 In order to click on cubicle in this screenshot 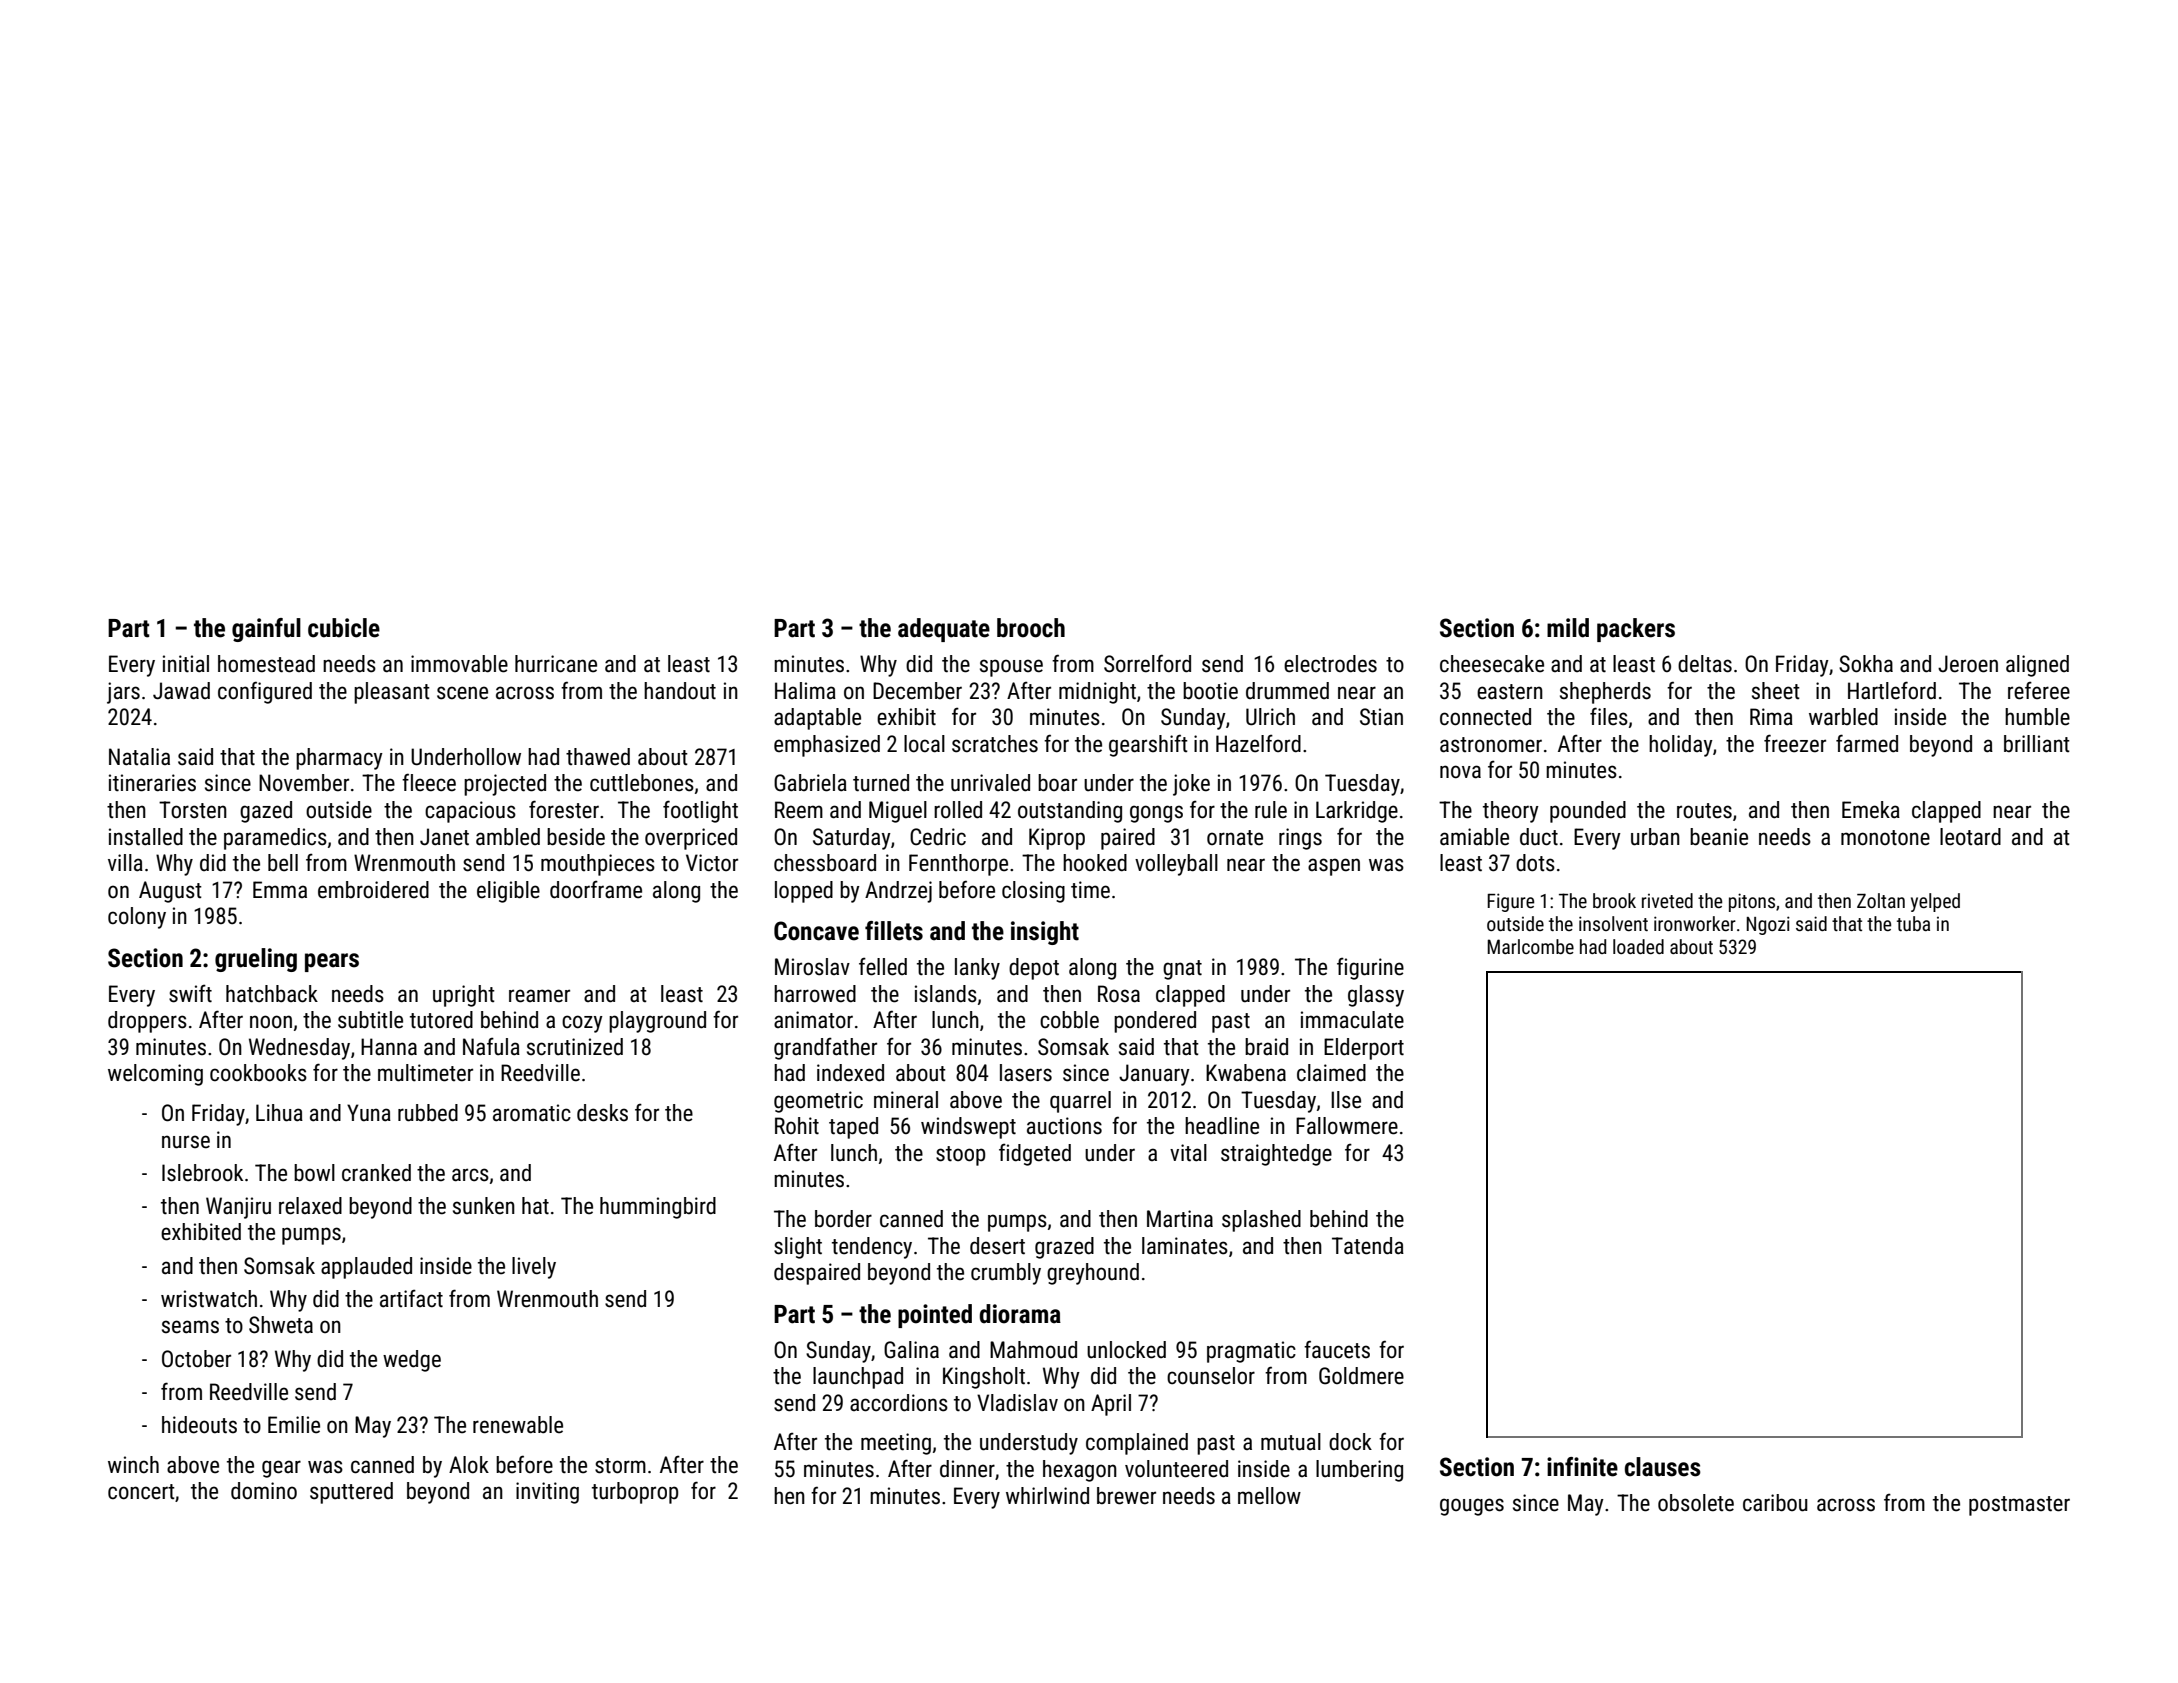, I will do `click(344, 628)`.
